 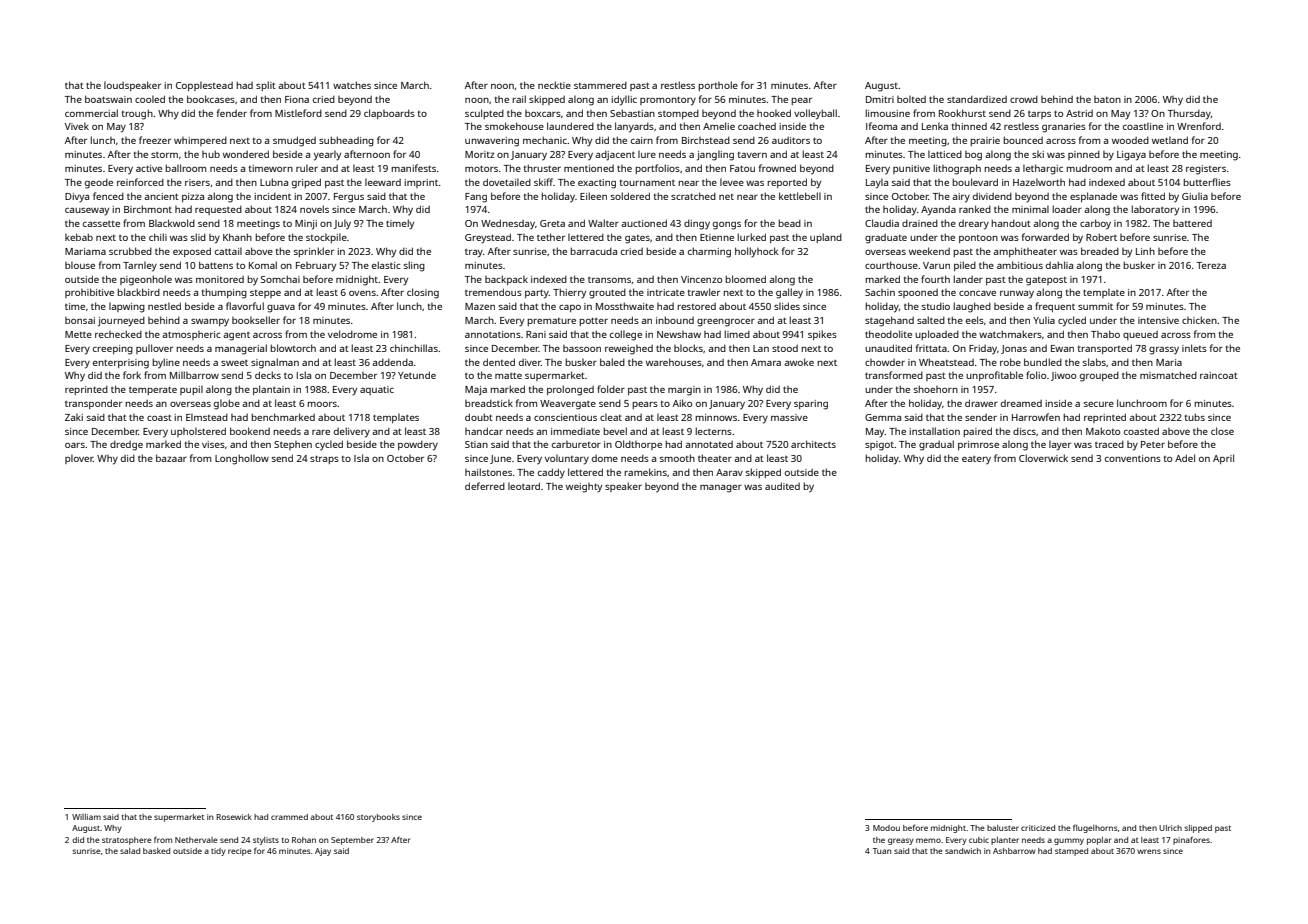 What do you see at coordinates (352, 432) in the image?
I see `delivery` at bounding box center [352, 432].
